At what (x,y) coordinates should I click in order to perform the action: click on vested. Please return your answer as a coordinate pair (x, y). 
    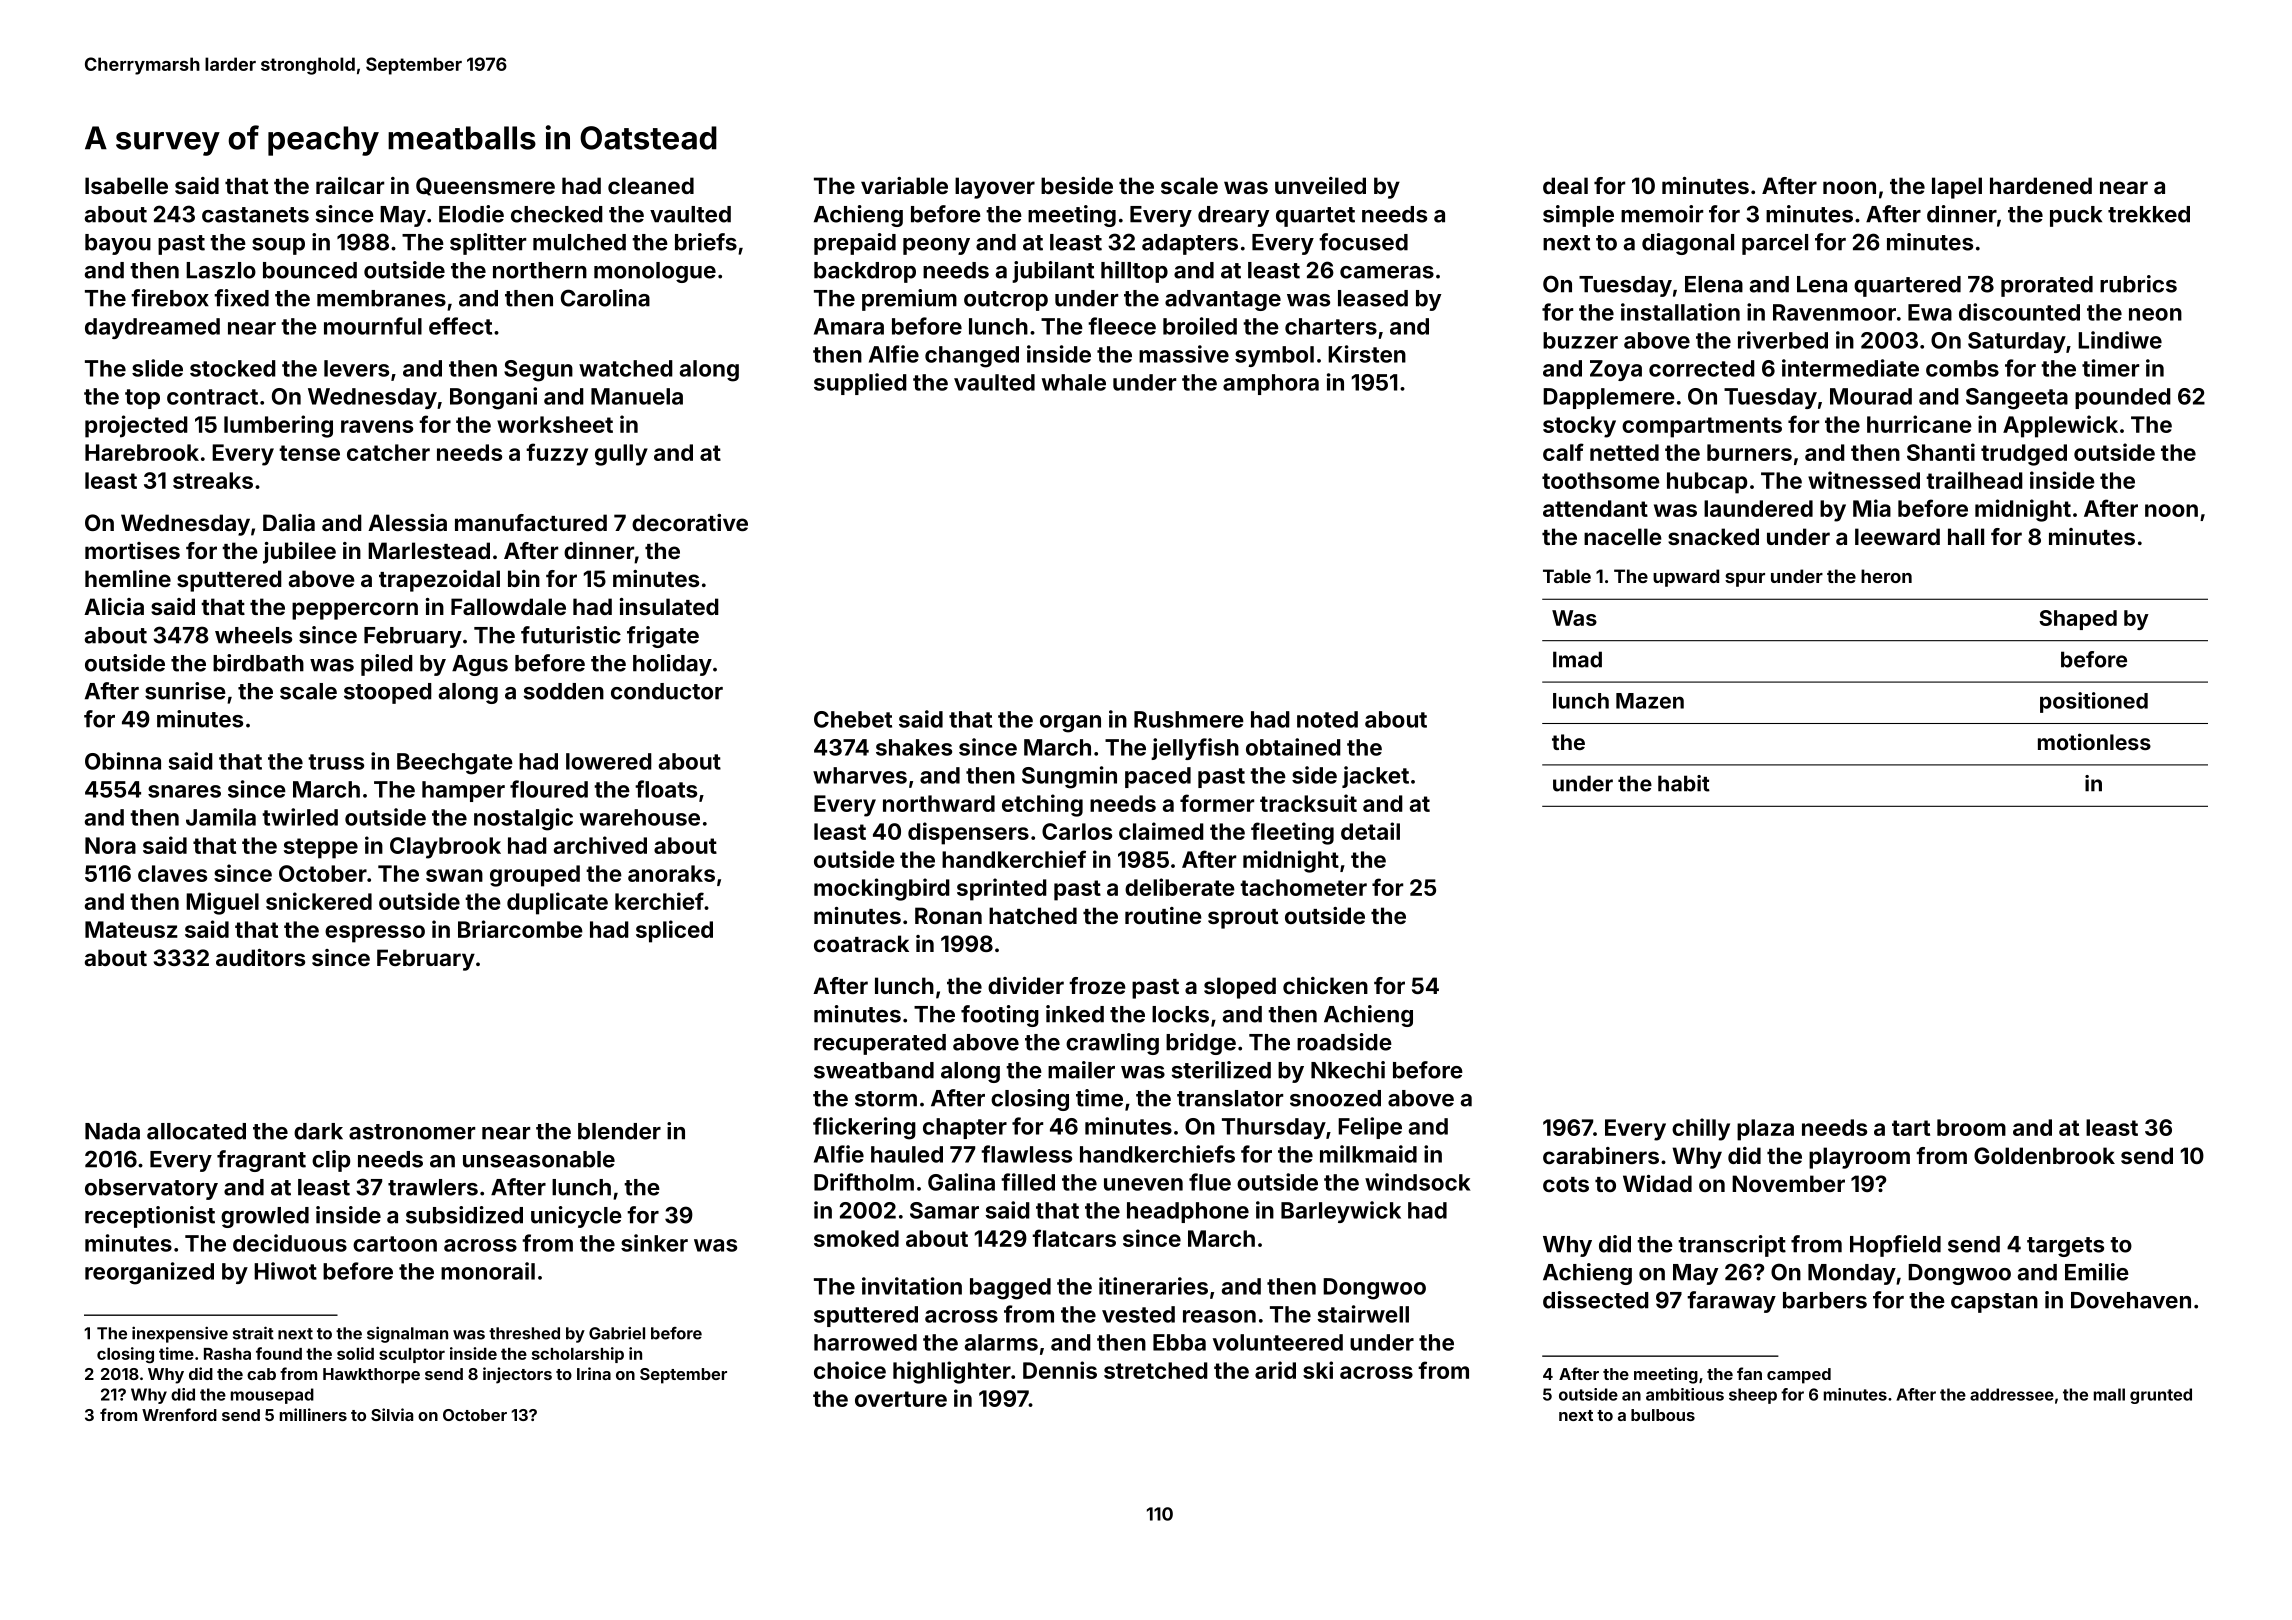
    Looking at the image, I should click on (1138, 1314).
